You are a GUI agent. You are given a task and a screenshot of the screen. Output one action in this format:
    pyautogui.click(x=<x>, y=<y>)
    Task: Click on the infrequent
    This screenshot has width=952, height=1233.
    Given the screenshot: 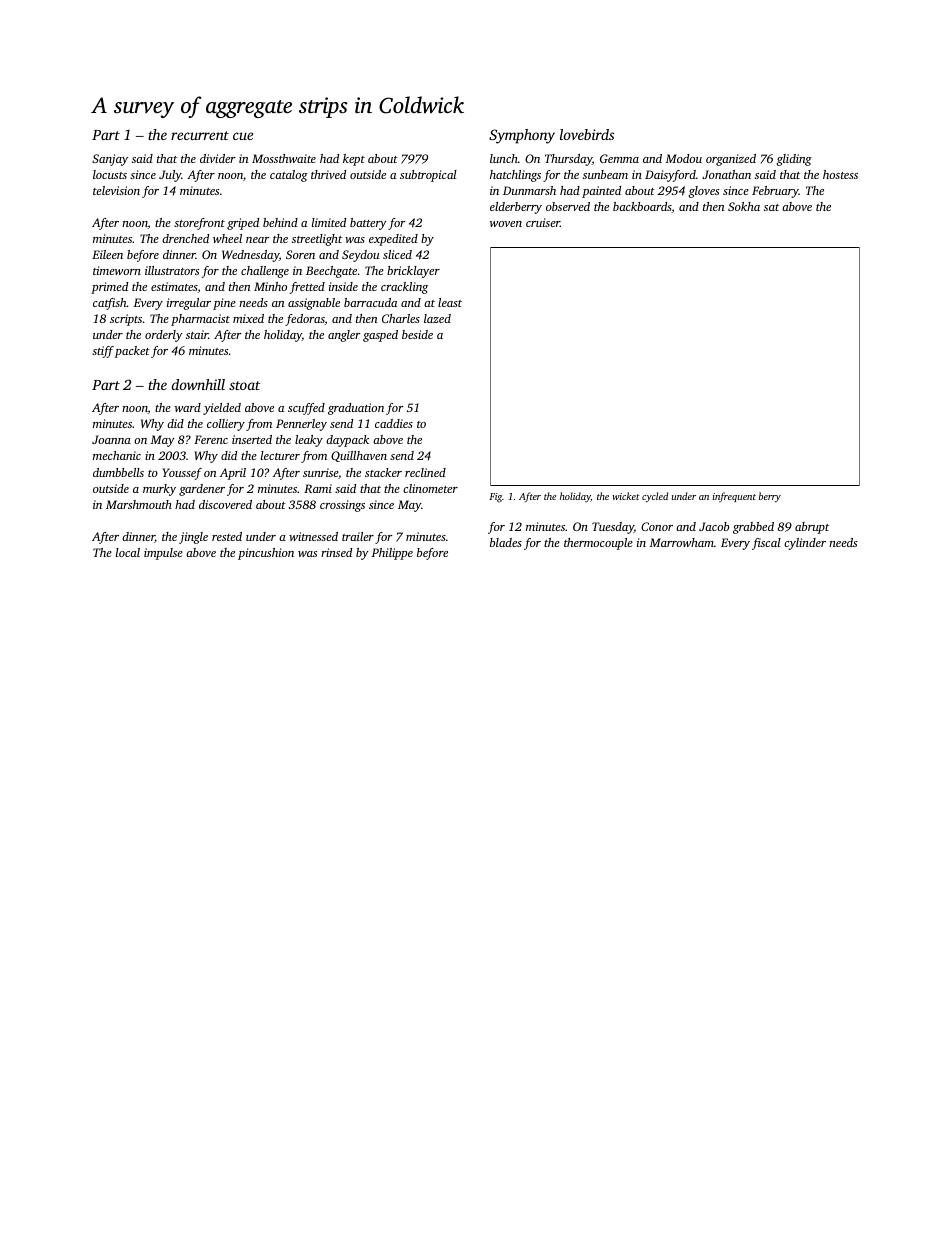 What is the action you would take?
    pyautogui.click(x=734, y=497)
